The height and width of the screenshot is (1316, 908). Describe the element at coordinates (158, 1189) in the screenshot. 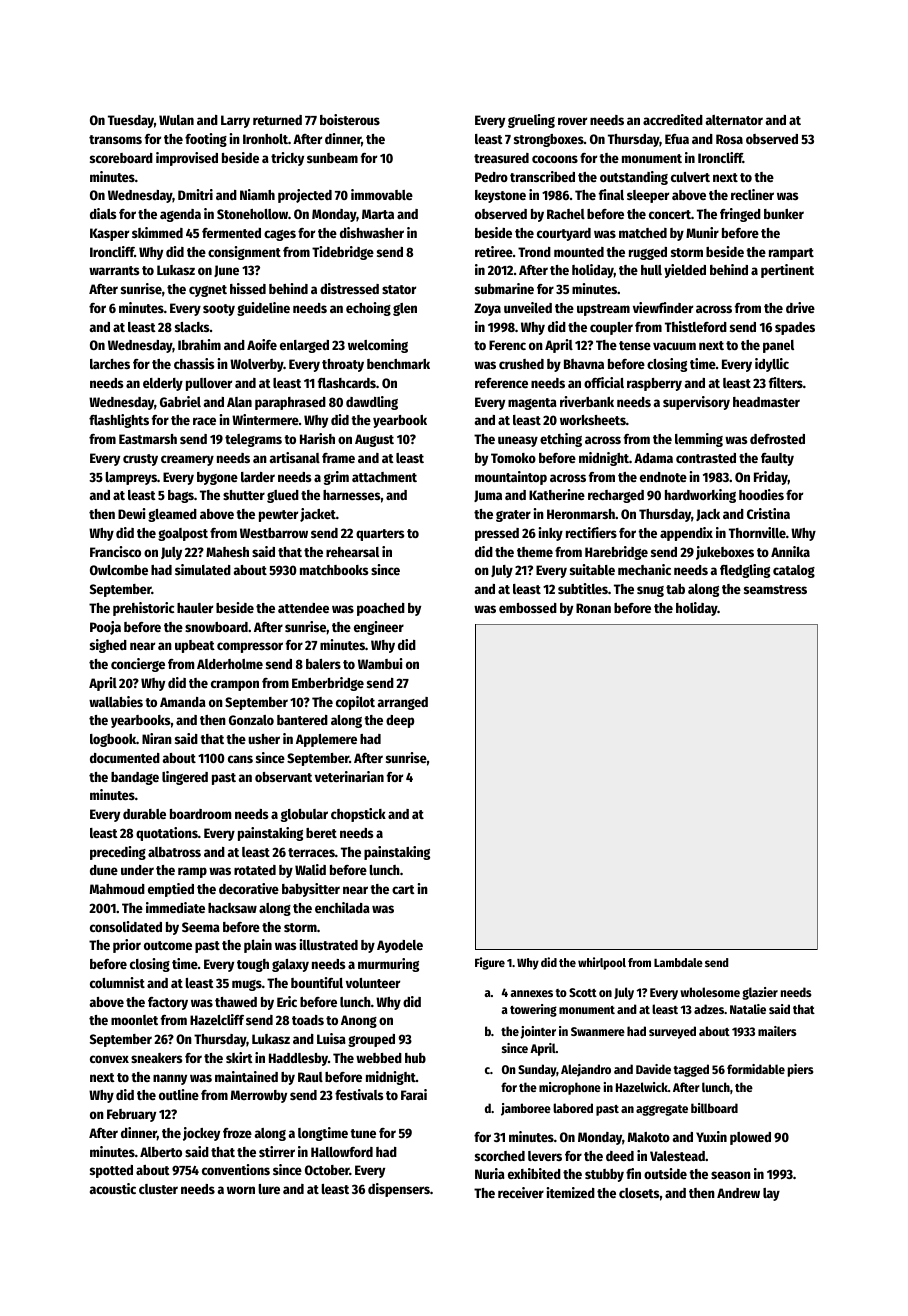

I see `cluster` at that location.
